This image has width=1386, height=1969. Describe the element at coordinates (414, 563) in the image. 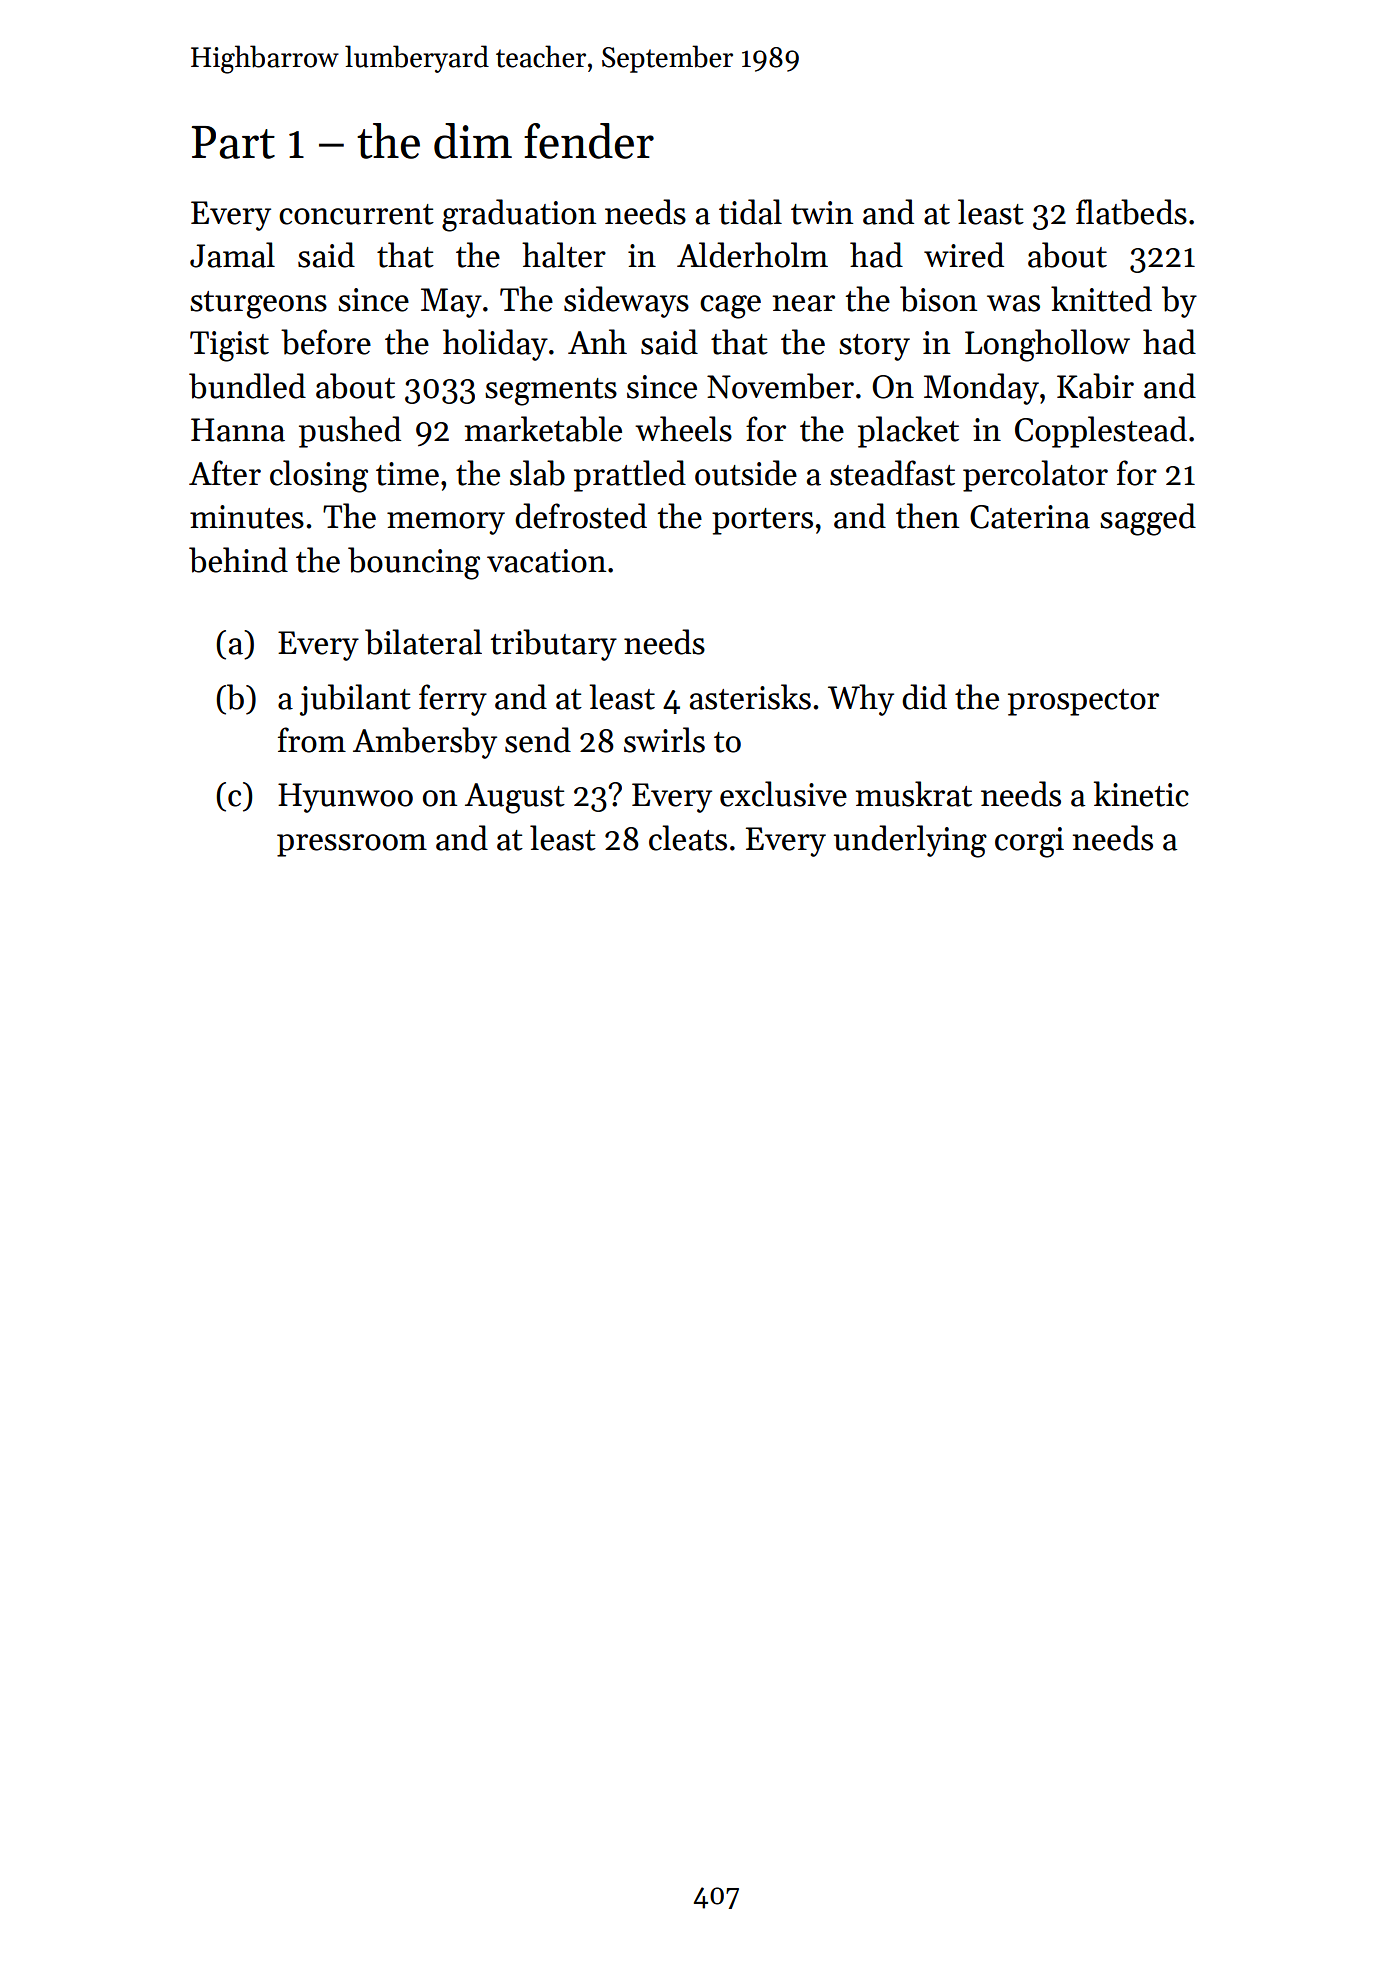

I see `bouncing` at that location.
